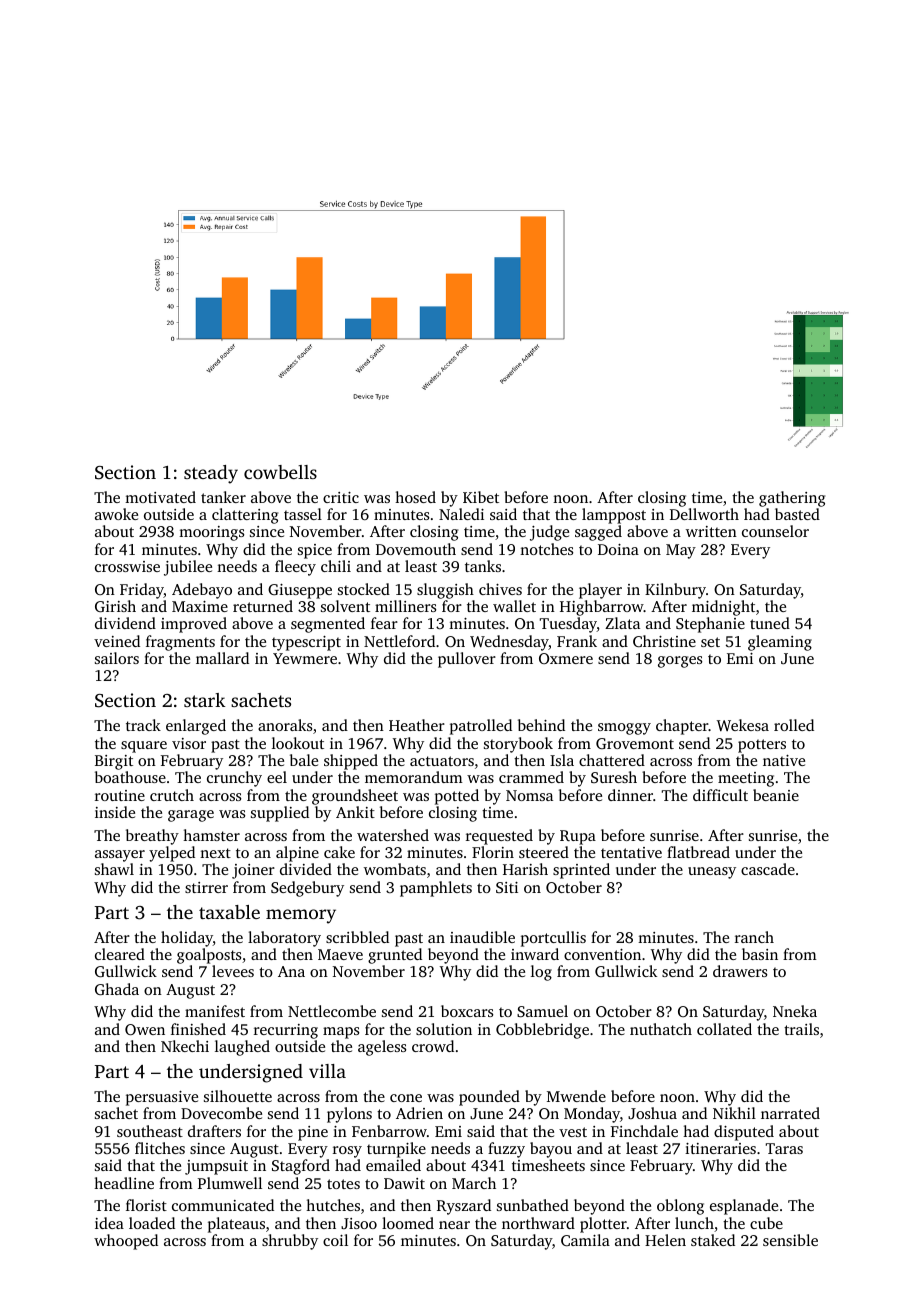 This image has height=1308, width=924. I want to click on stirrer, so click(206, 887).
